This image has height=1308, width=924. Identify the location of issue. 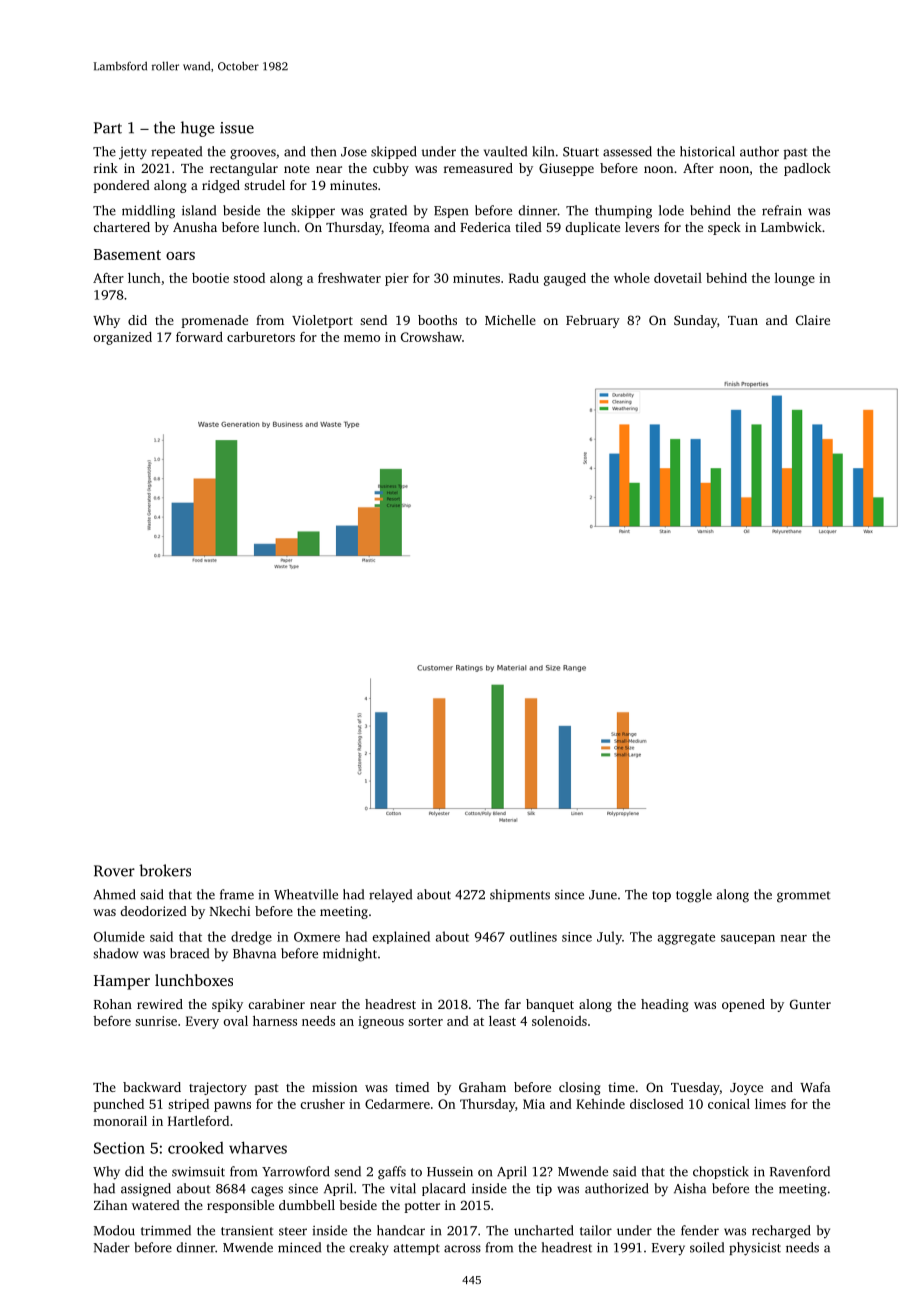
(237, 128).
